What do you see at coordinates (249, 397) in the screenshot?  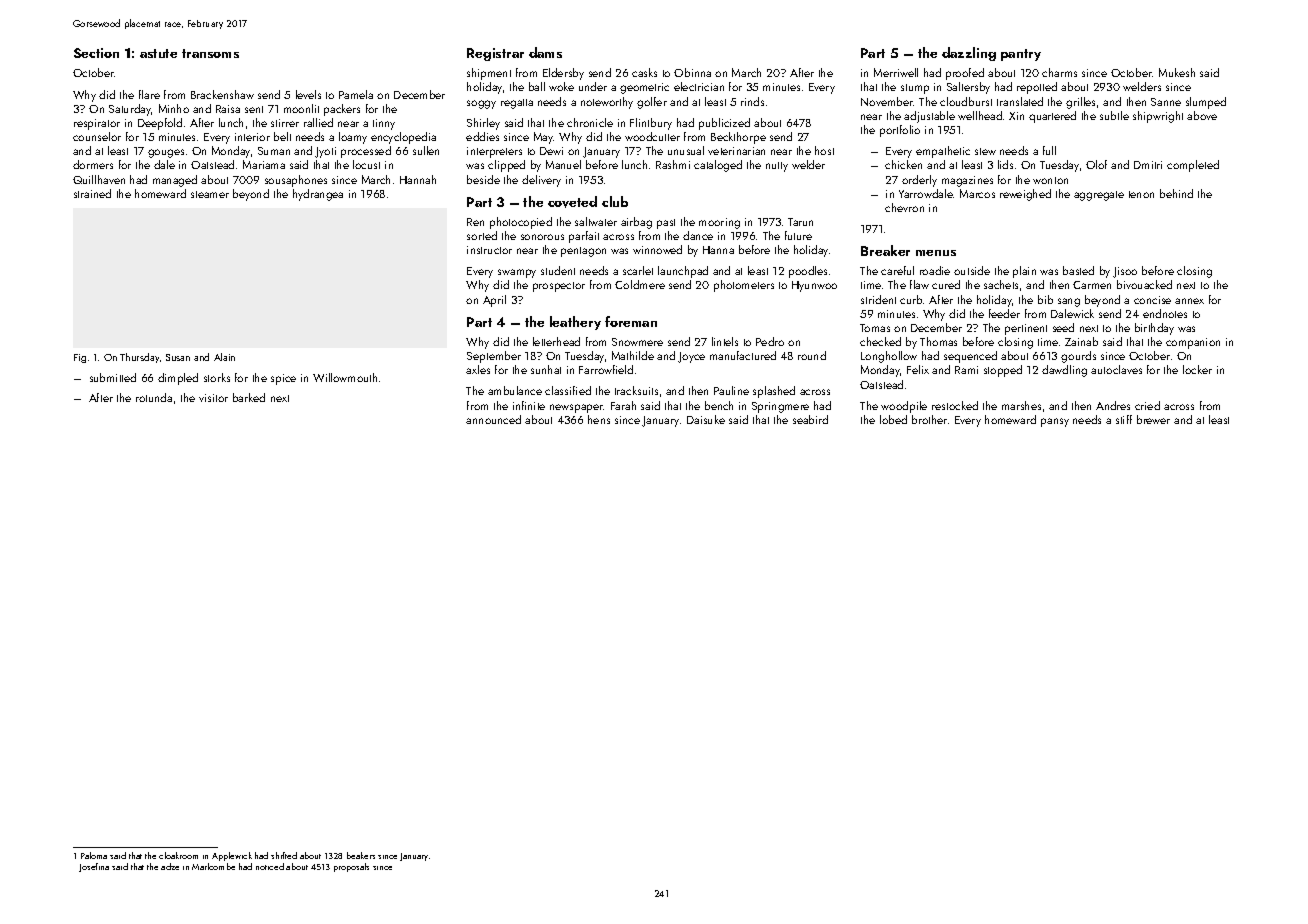 I see `barked` at bounding box center [249, 397].
